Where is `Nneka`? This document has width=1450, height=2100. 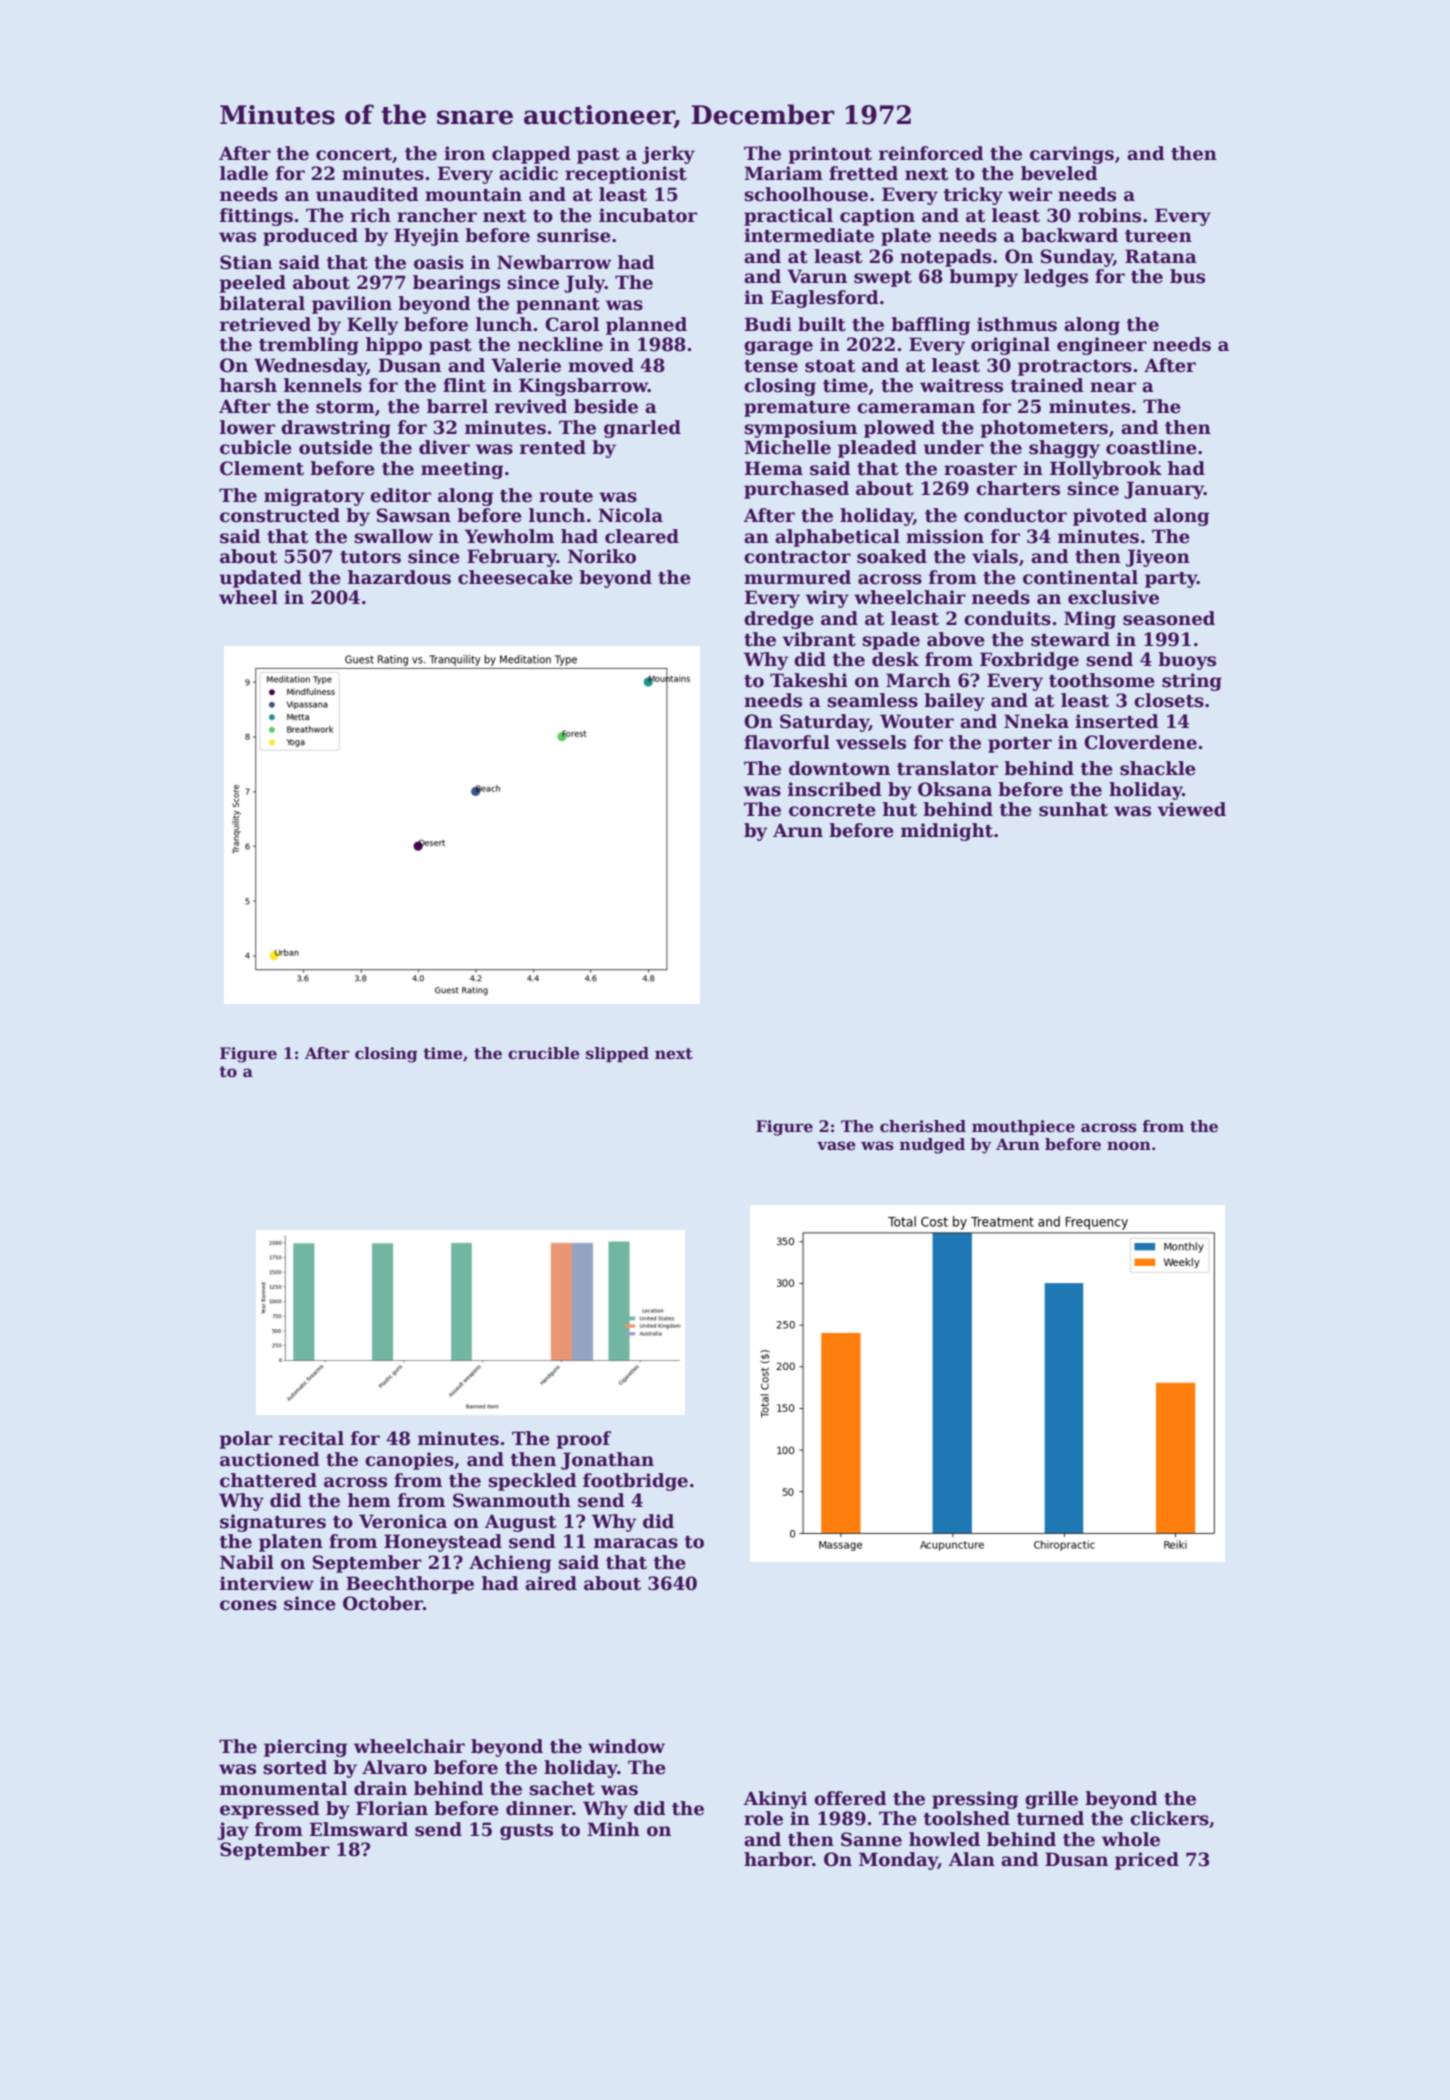
Nneka is located at coordinates (1036, 721).
